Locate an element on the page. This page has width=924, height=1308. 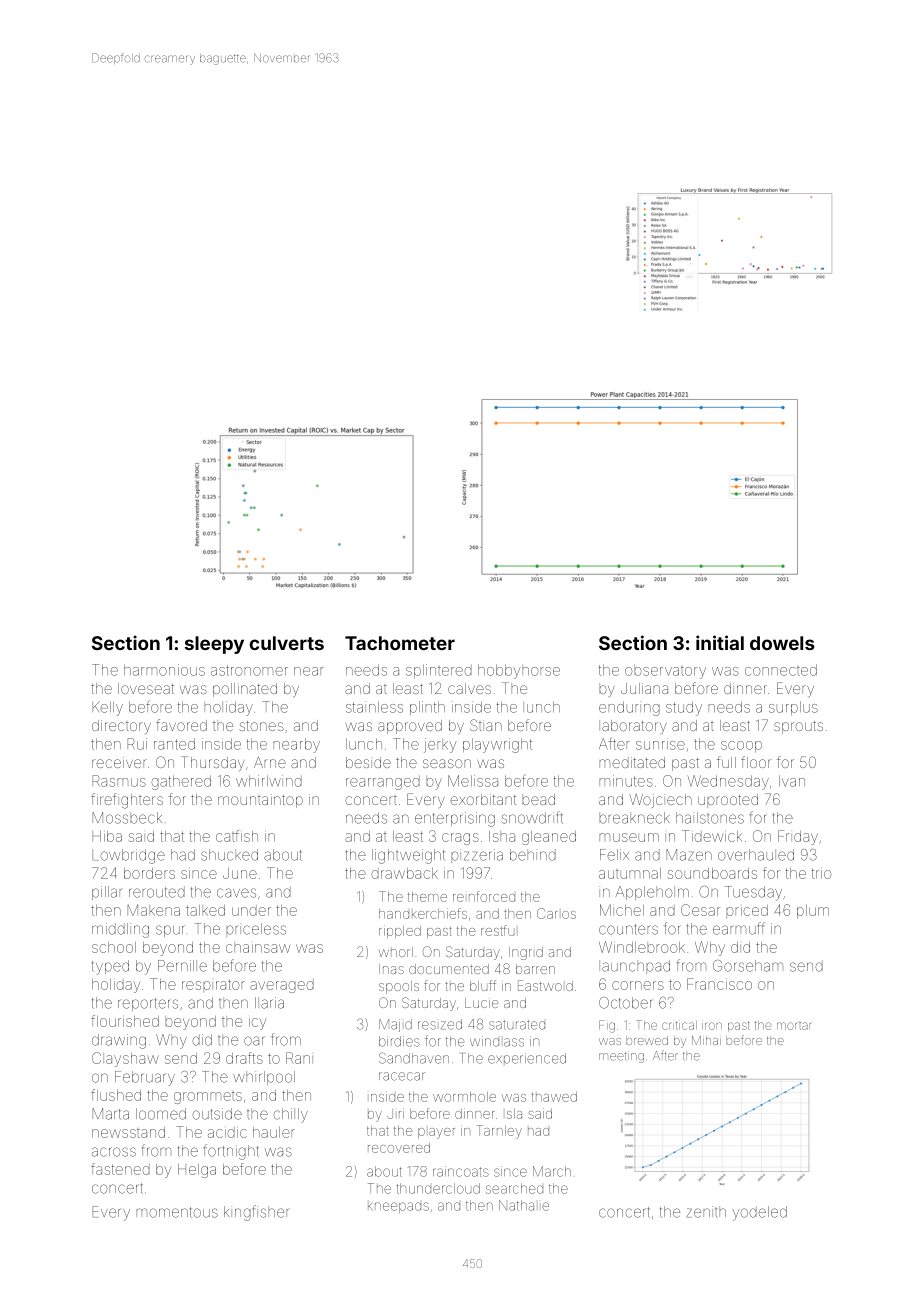
connected is located at coordinates (781, 670).
